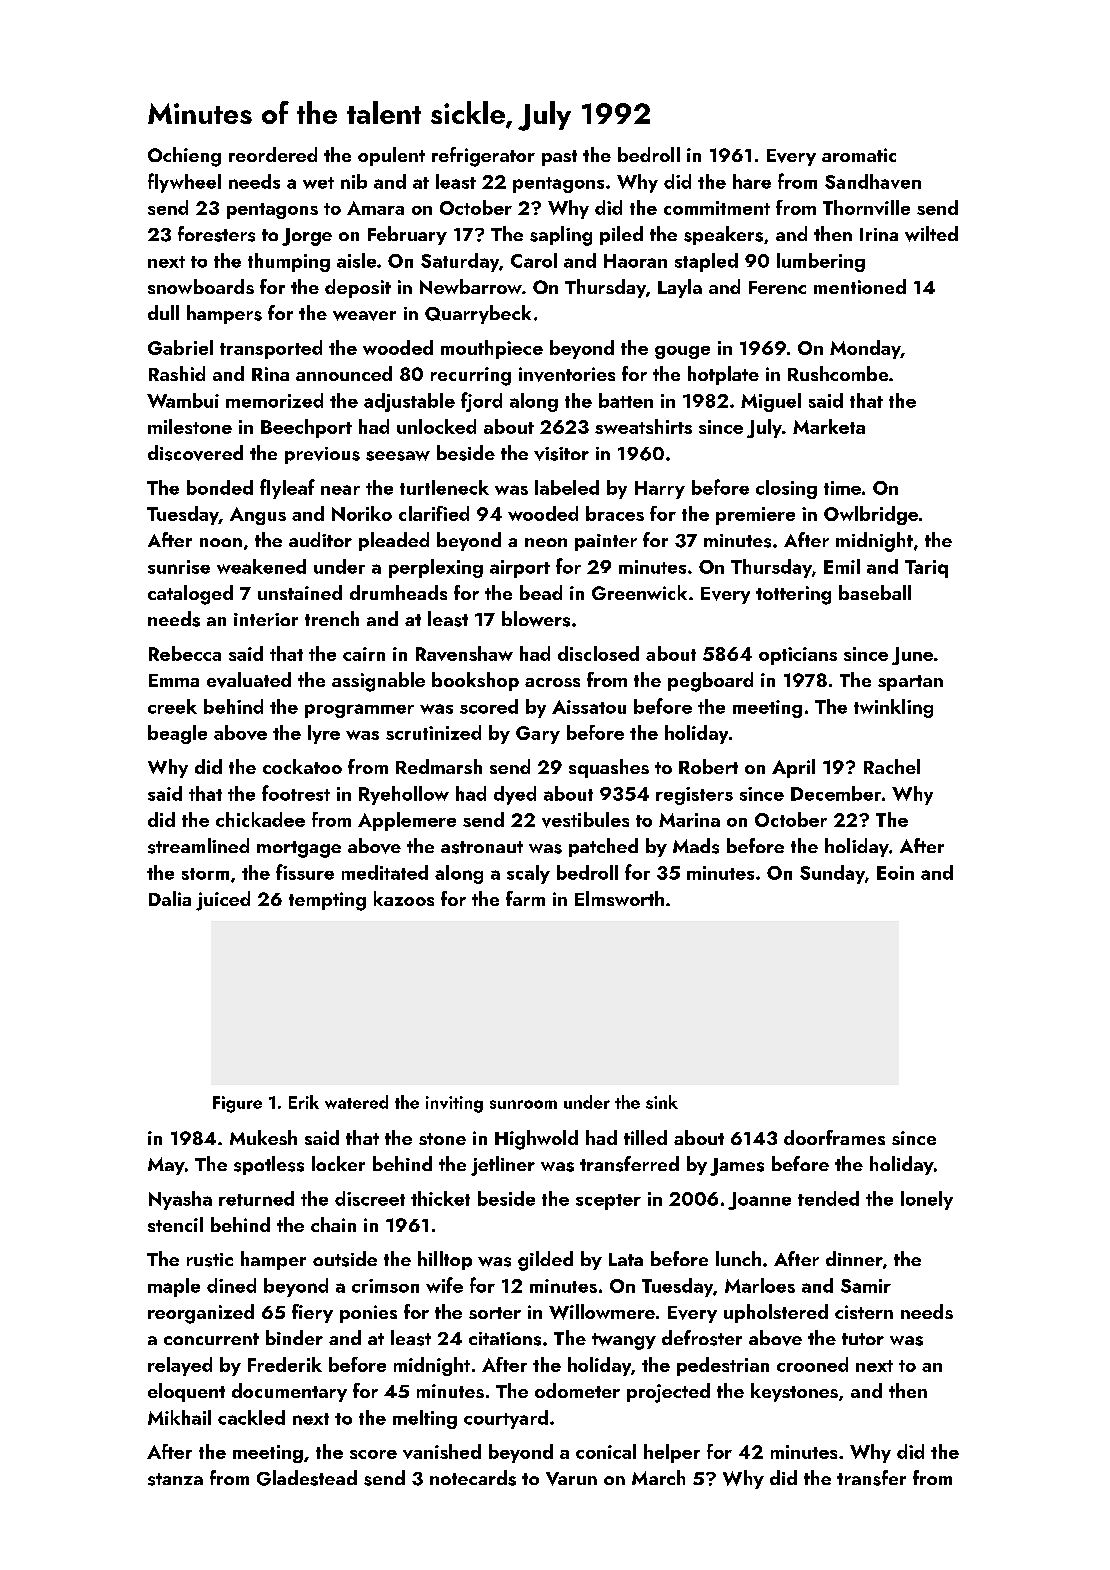 The image size is (1110, 1570). I want to click on unstained, so click(300, 592).
